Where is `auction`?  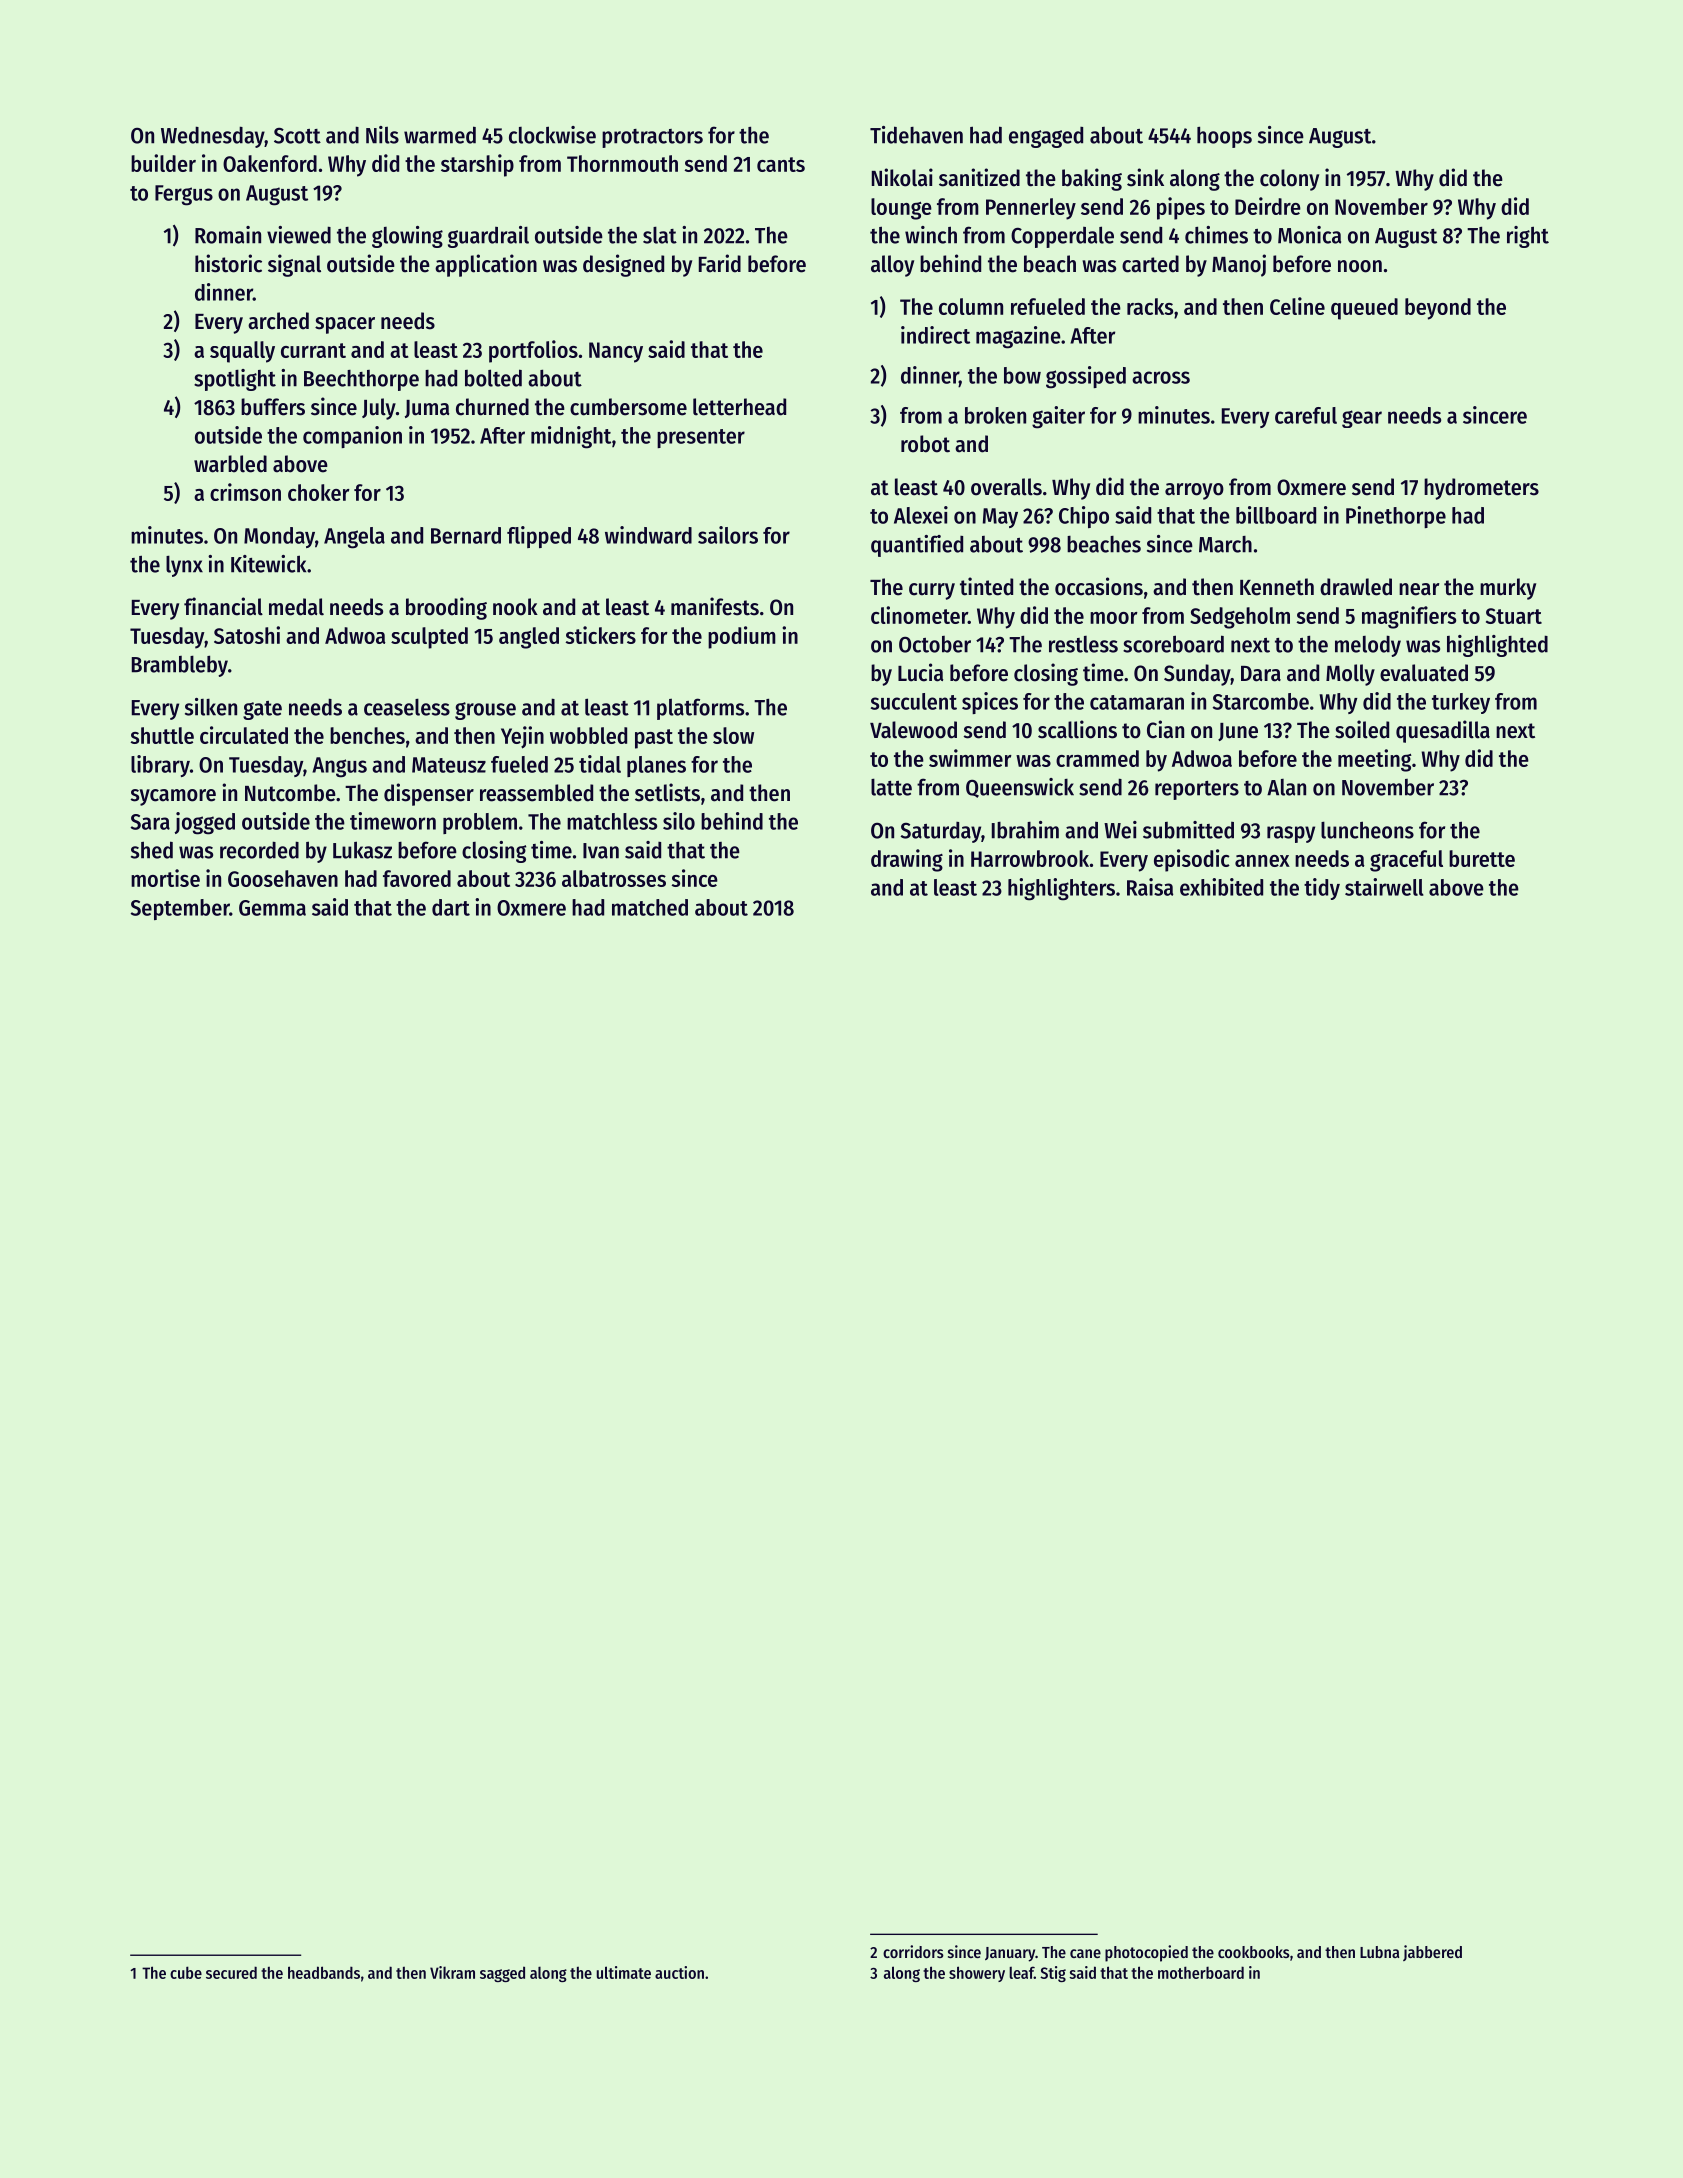
auction is located at coordinates (679, 1972).
